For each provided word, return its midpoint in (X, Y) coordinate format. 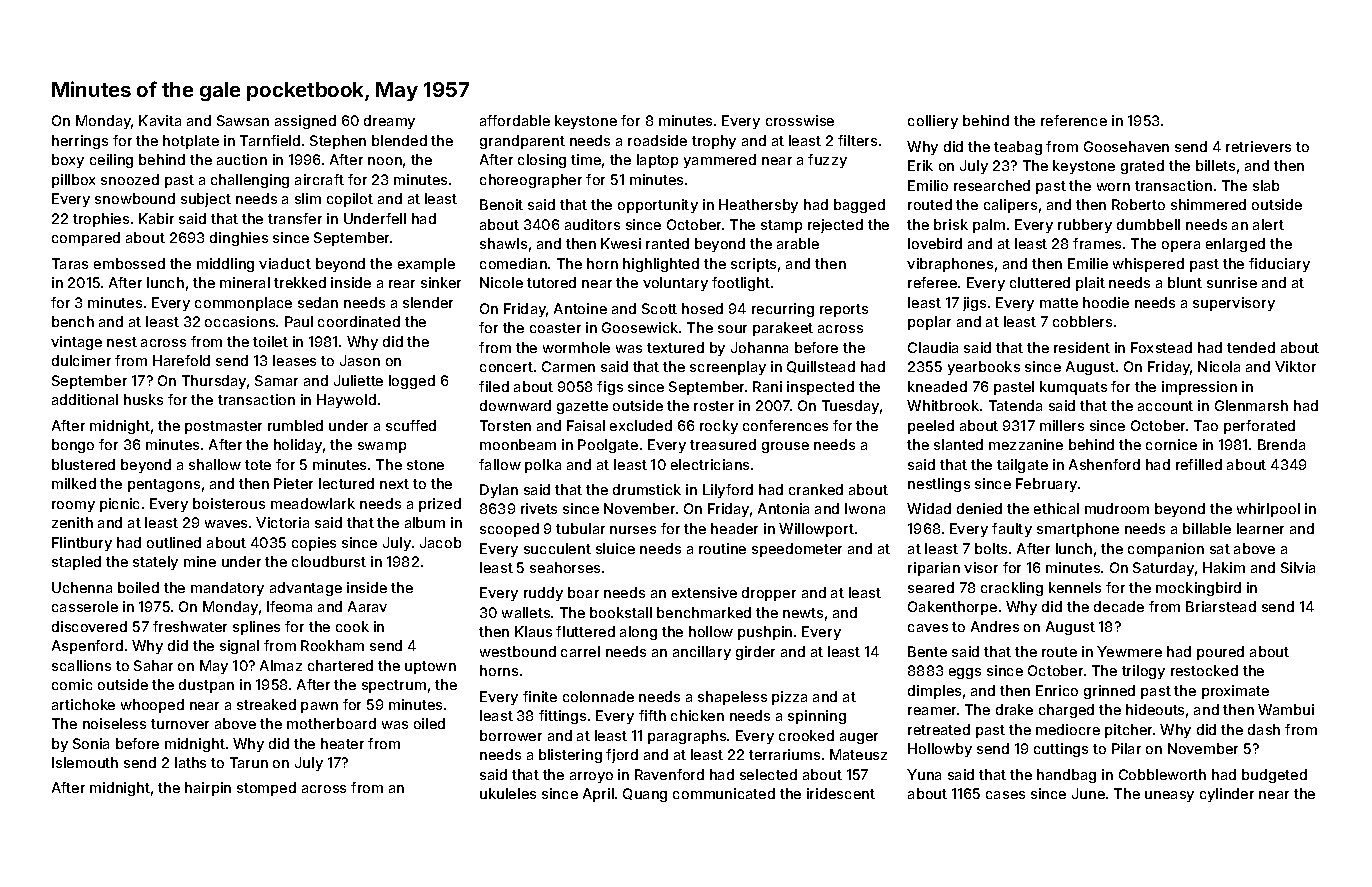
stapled (76, 563)
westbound (518, 651)
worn (1113, 187)
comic (72, 684)
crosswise (800, 120)
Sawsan (243, 120)
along (638, 633)
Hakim (1224, 567)
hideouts (1155, 709)
